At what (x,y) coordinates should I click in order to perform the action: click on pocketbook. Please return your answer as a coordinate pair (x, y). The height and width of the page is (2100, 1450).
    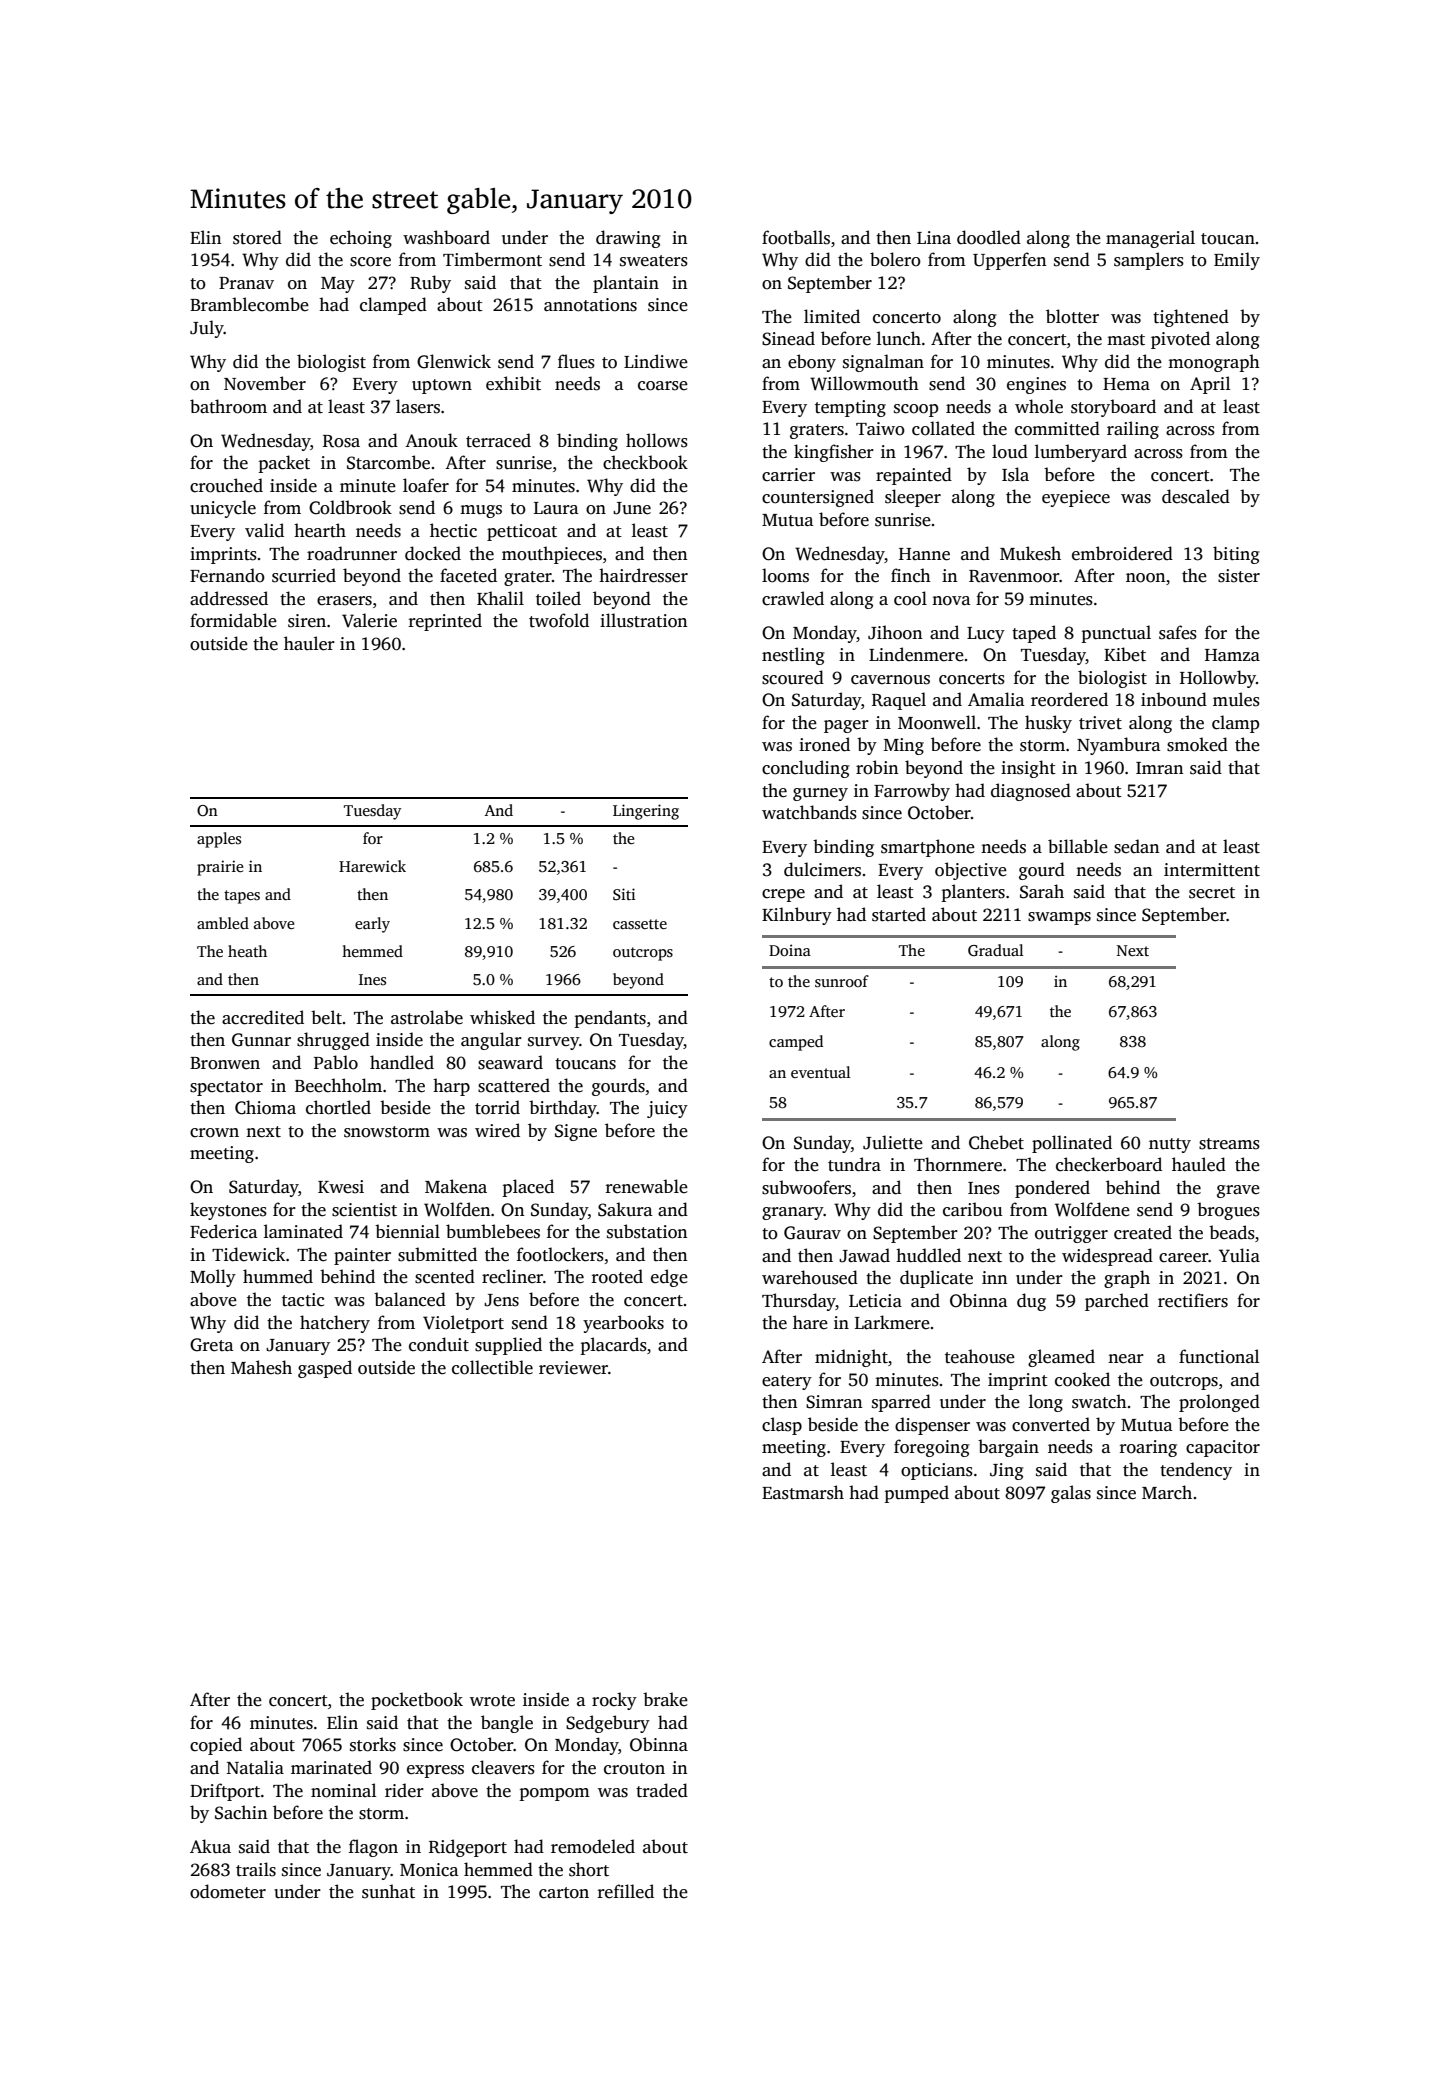
    Looking at the image, I should click on (417, 1701).
